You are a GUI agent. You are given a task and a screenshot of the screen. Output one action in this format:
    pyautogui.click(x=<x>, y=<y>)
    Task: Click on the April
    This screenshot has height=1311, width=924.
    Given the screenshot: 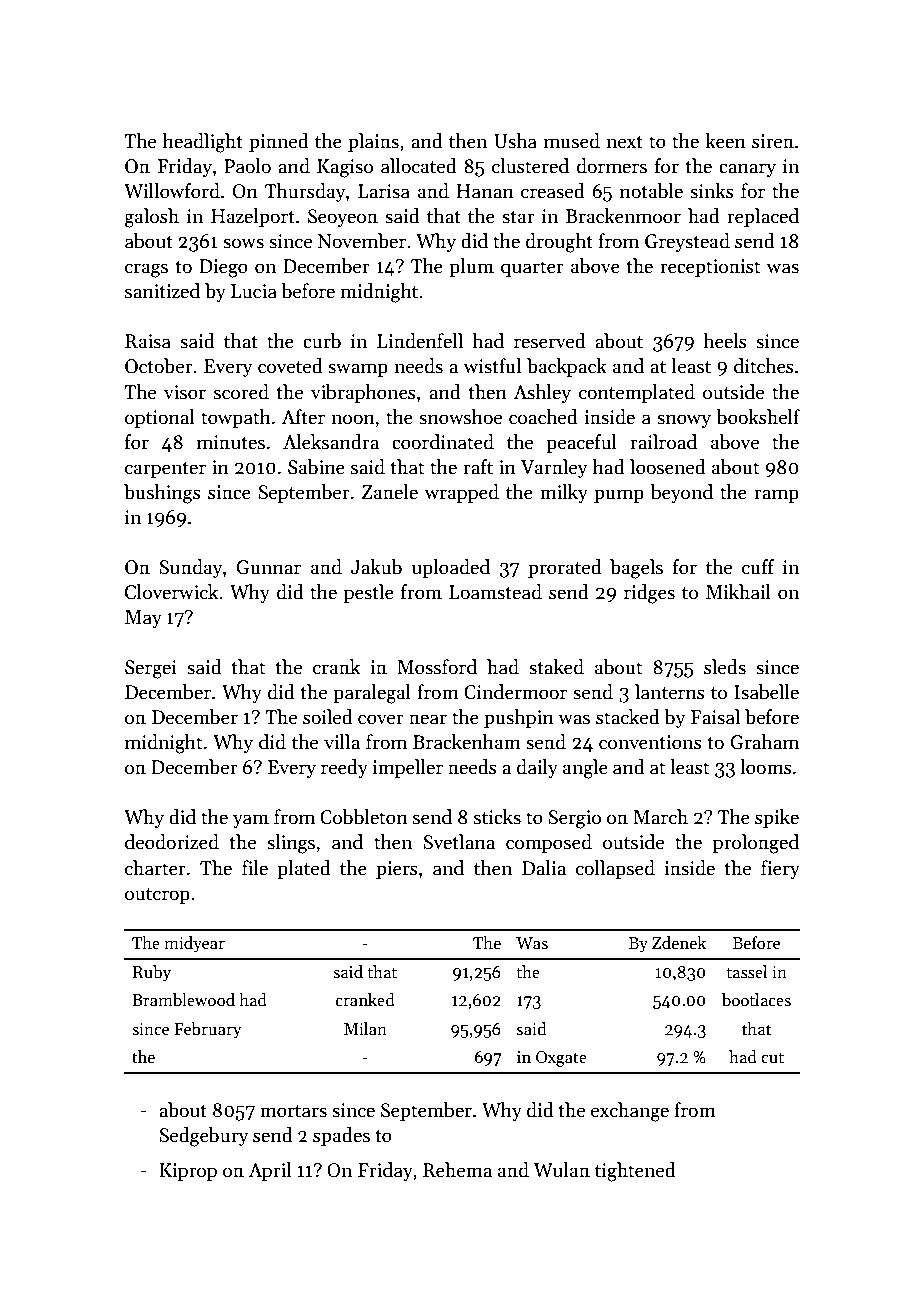 What is the action you would take?
    pyautogui.click(x=270, y=1171)
